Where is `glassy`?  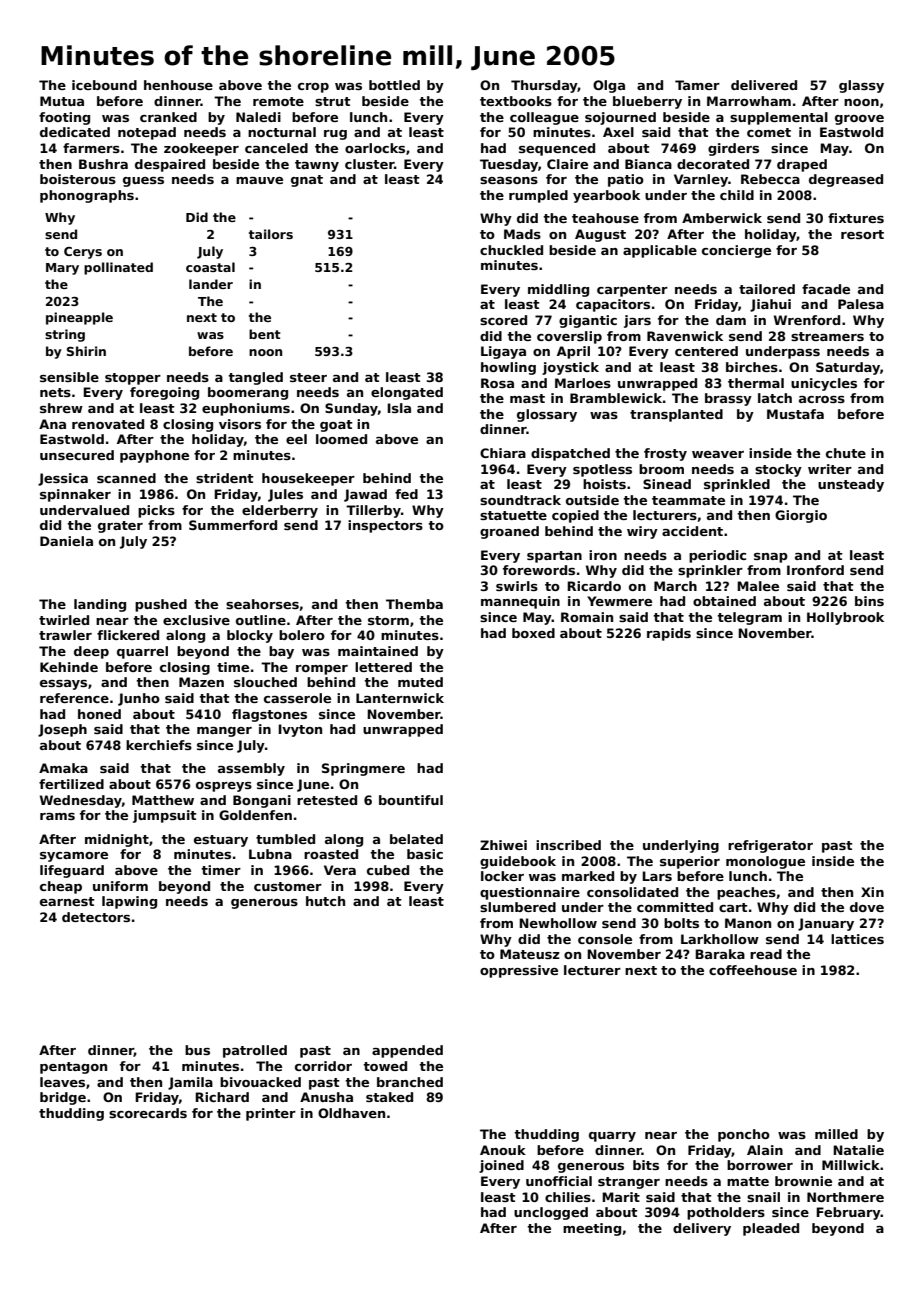 glassy is located at coordinates (861, 86).
